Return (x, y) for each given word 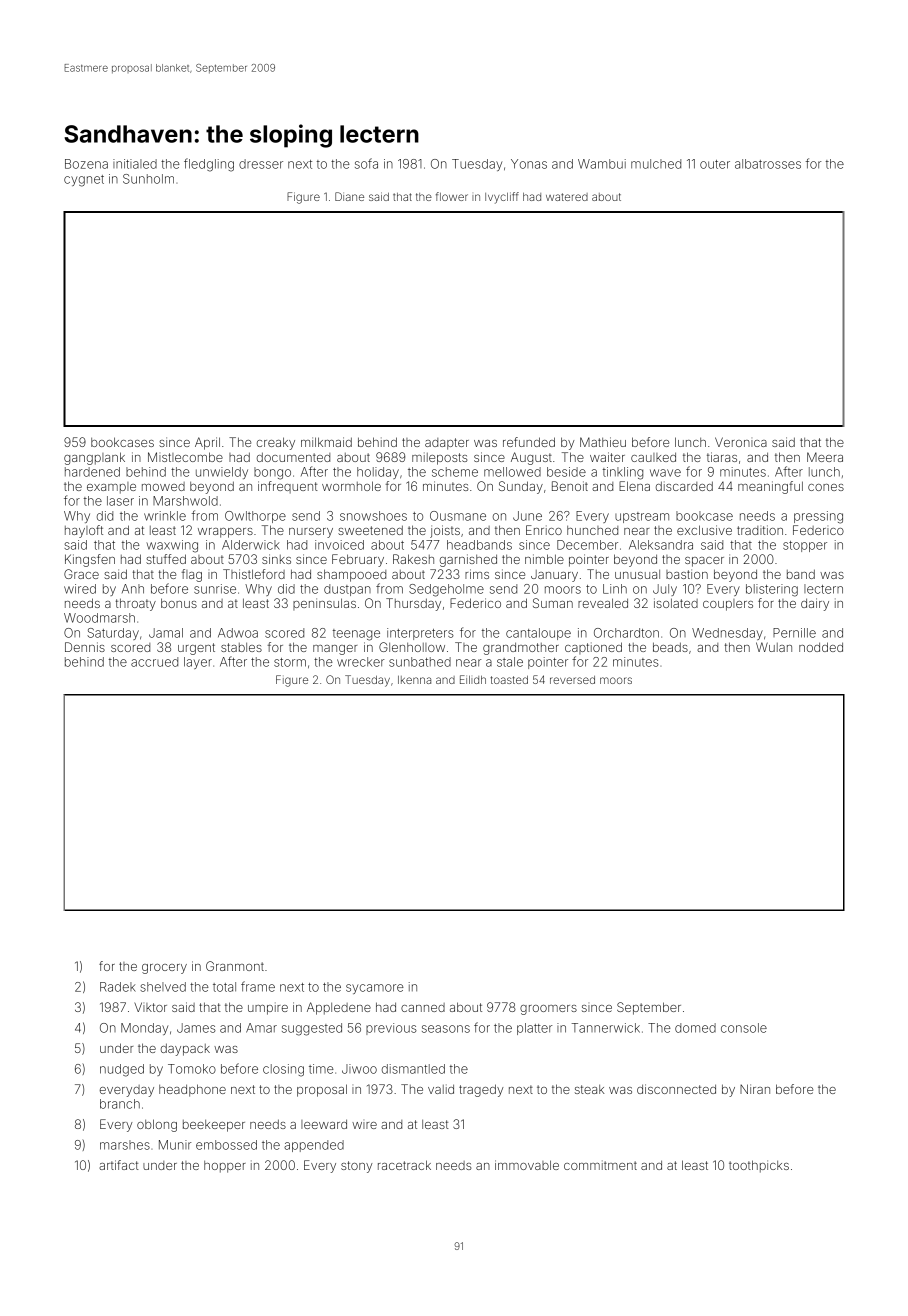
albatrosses (768, 164)
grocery (164, 969)
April (207, 443)
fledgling (209, 165)
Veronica (741, 442)
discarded (684, 486)
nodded (821, 647)
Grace (81, 574)
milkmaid (326, 442)
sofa (366, 163)
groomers (548, 1010)
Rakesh (413, 559)
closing (283, 1070)
